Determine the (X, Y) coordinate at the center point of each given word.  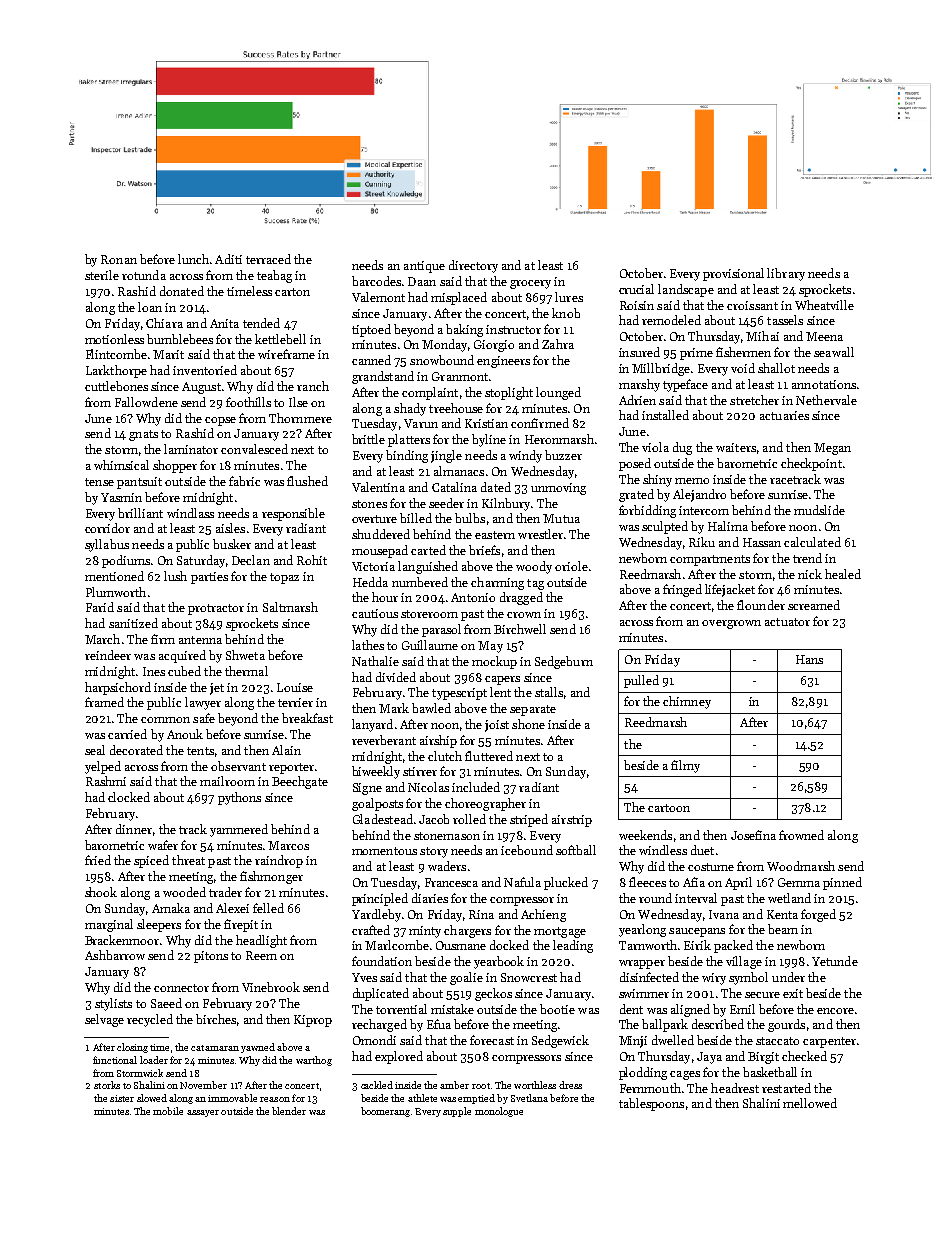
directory (473, 266)
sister (122, 1098)
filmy (685, 766)
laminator (191, 449)
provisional (733, 274)
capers (502, 680)
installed (665, 415)
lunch (193, 259)
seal (95, 750)
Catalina (454, 487)
